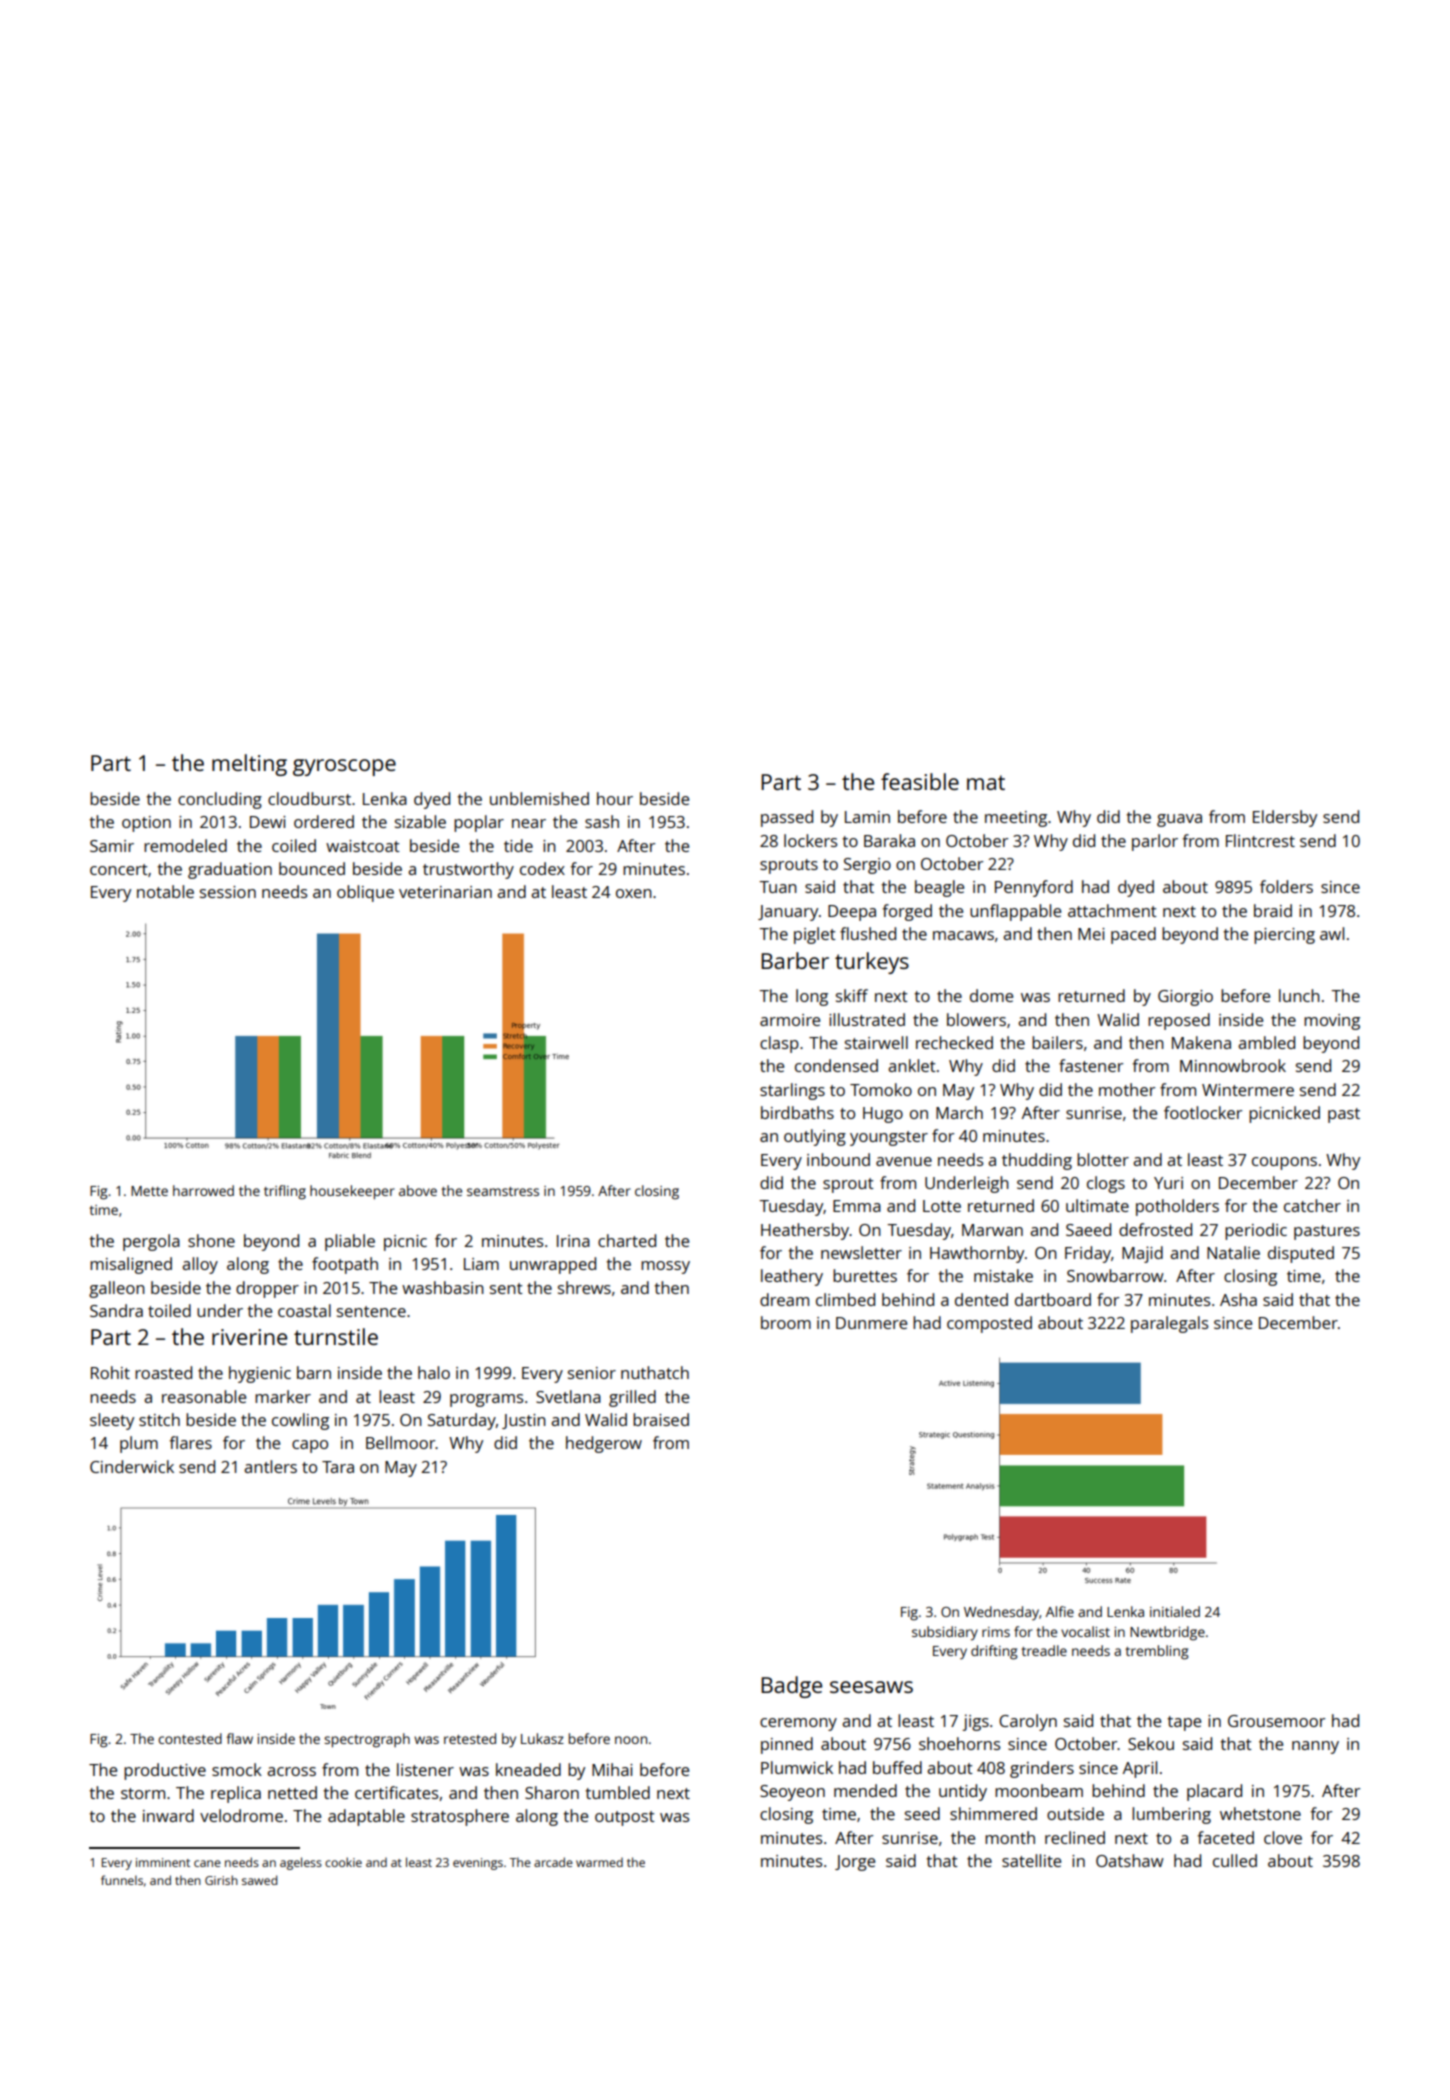 This screenshot has width=1450, height=2100. Describe the element at coordinates (1169, 1324) in the screenshot. I see `paralegals` at that location.
